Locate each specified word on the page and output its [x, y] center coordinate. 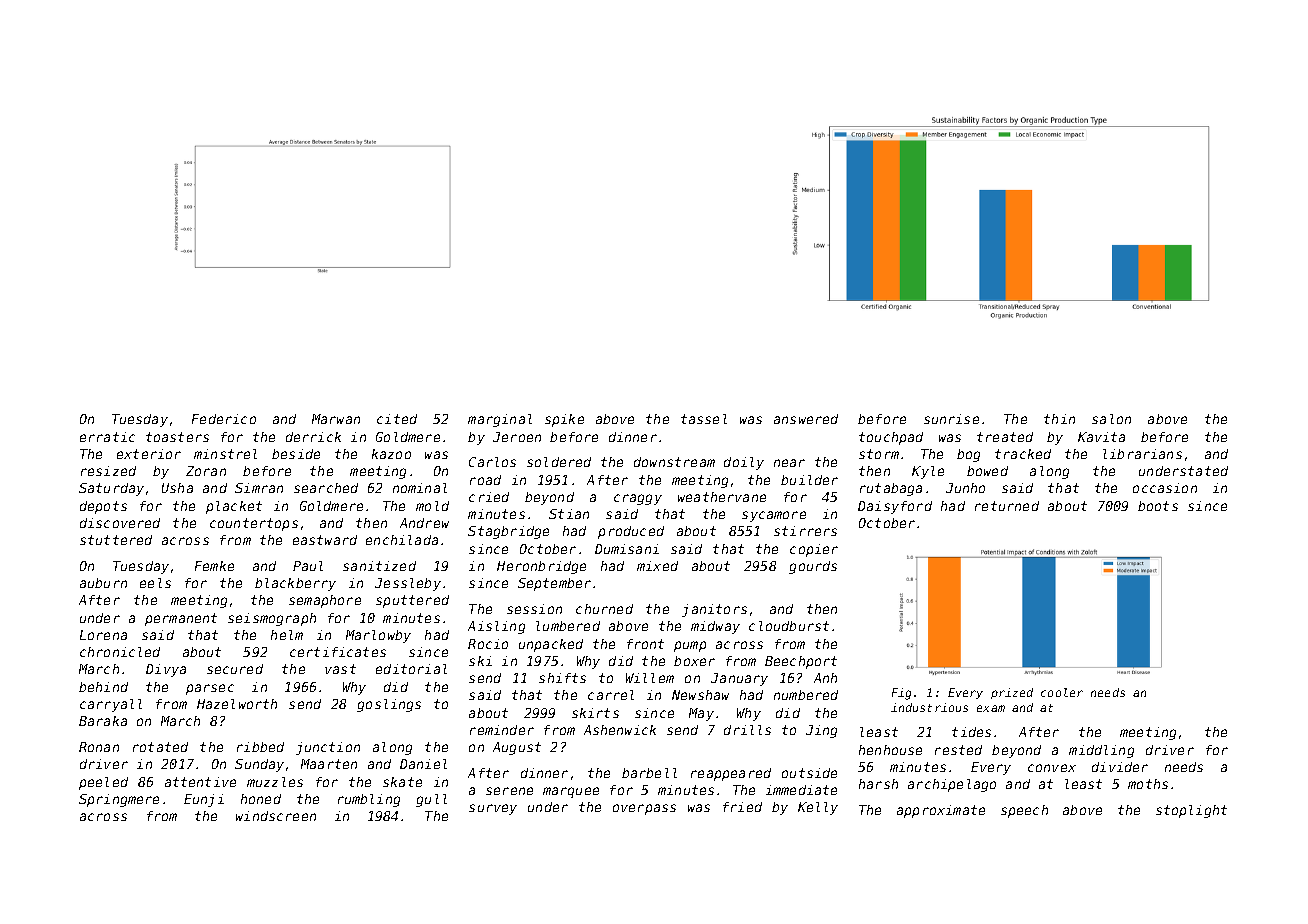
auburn [103, 583]
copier [814, 550]
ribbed [260, 747]
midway [715, 627]
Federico [224, 419]
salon [1111, 419]
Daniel [423, 764]
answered [806, 419]
